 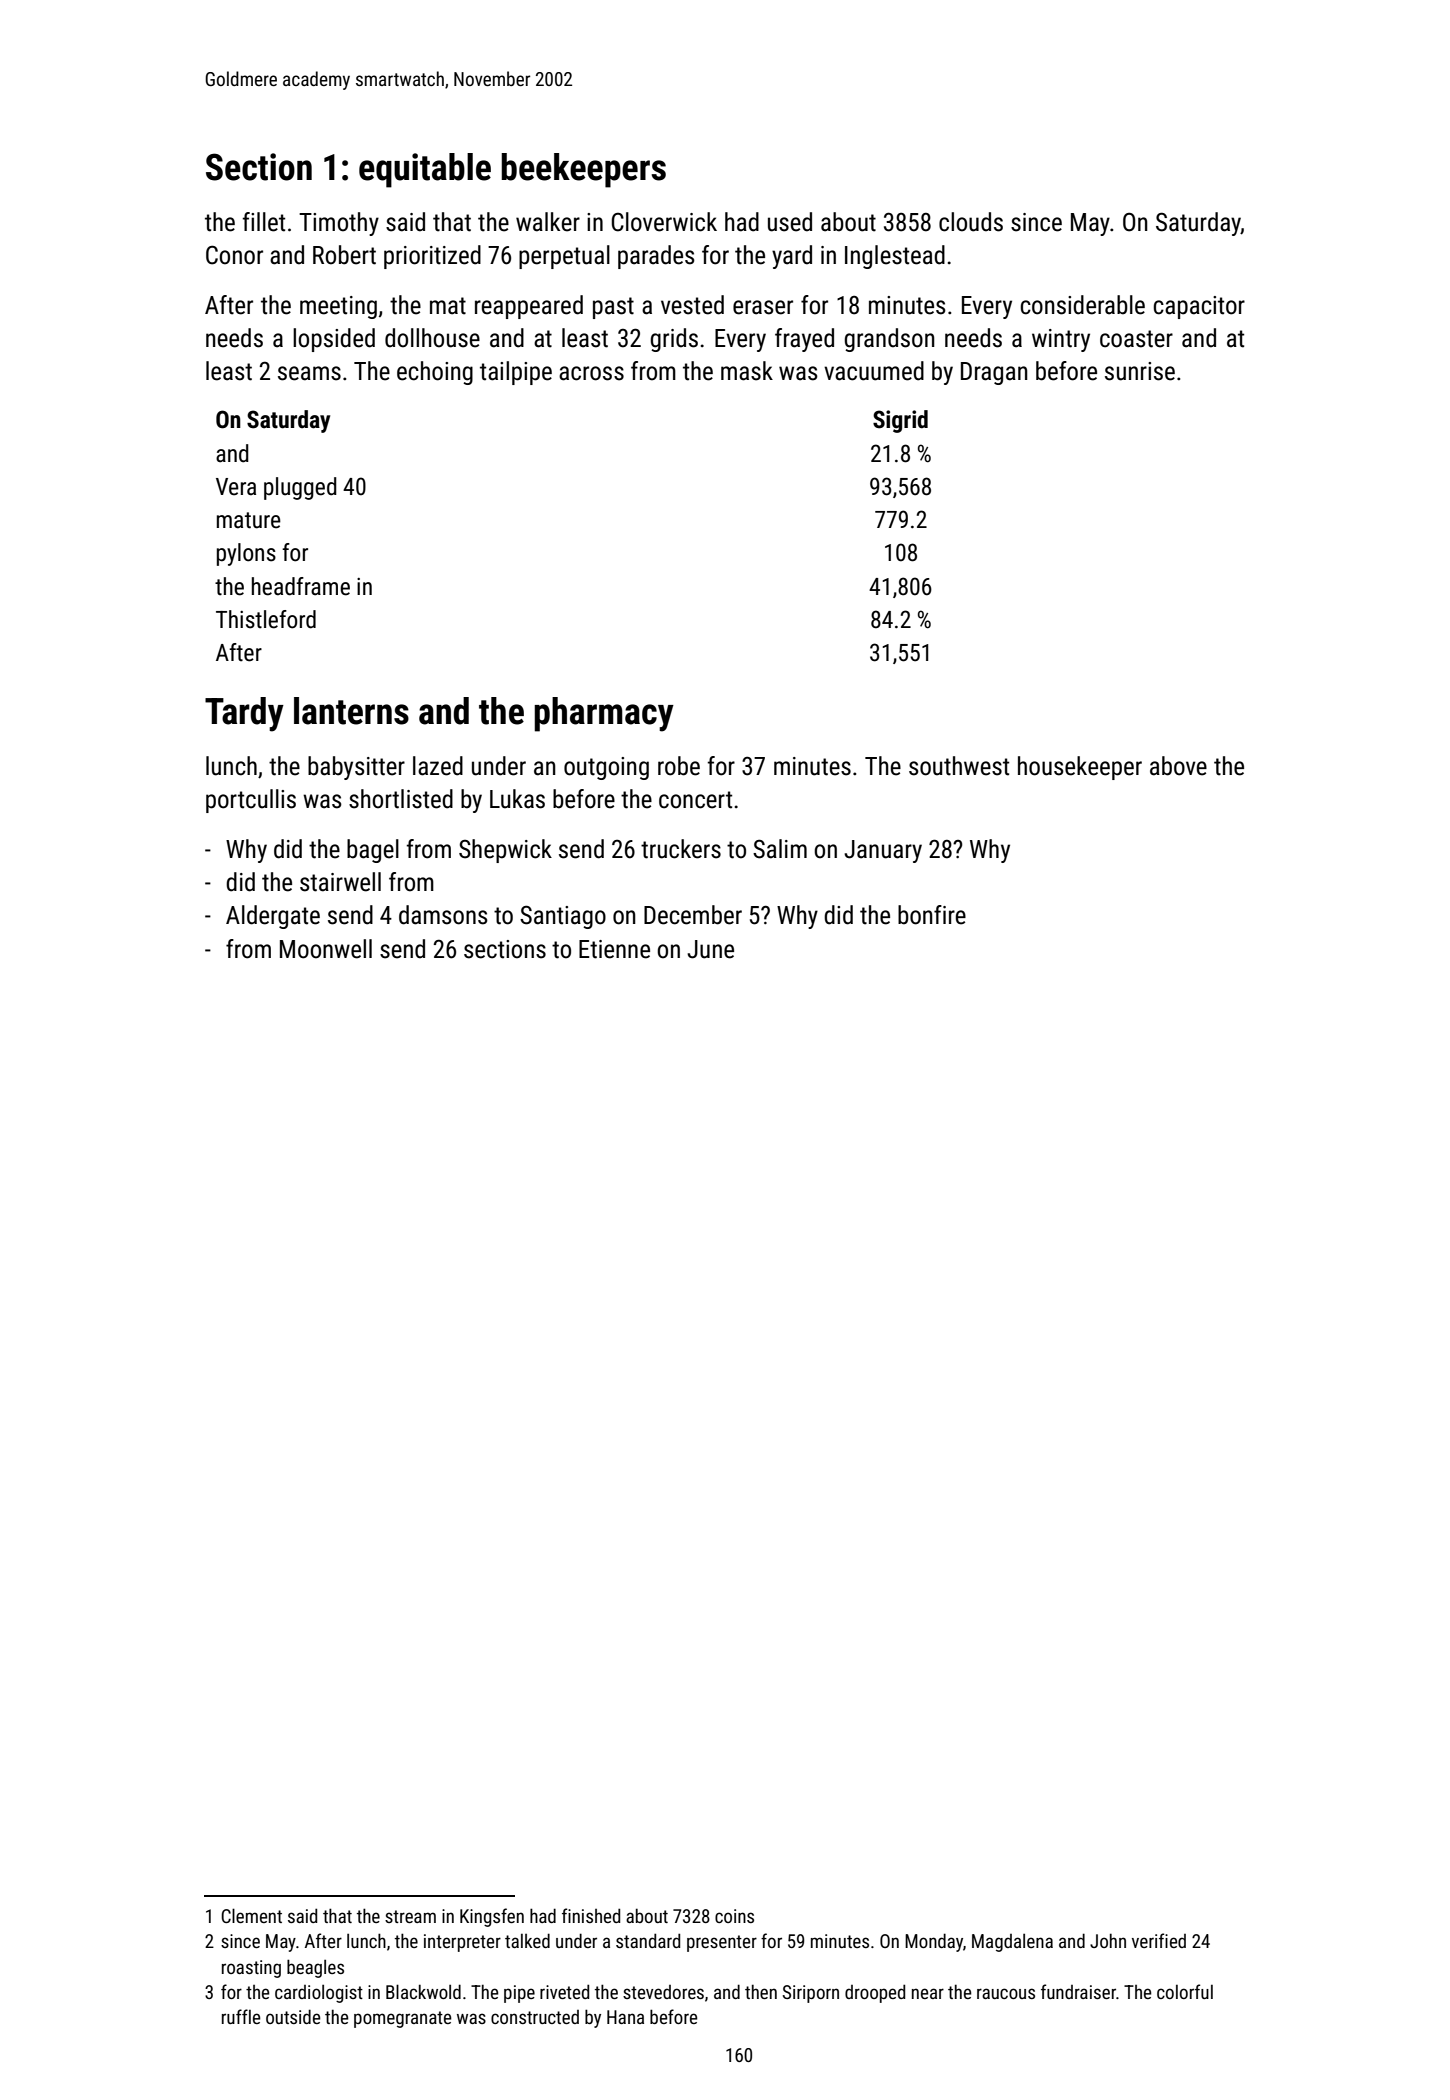 What do you see at coordinates (1061, 340) in the document?
I see `wintry` at bounding box center [1061, 340].
